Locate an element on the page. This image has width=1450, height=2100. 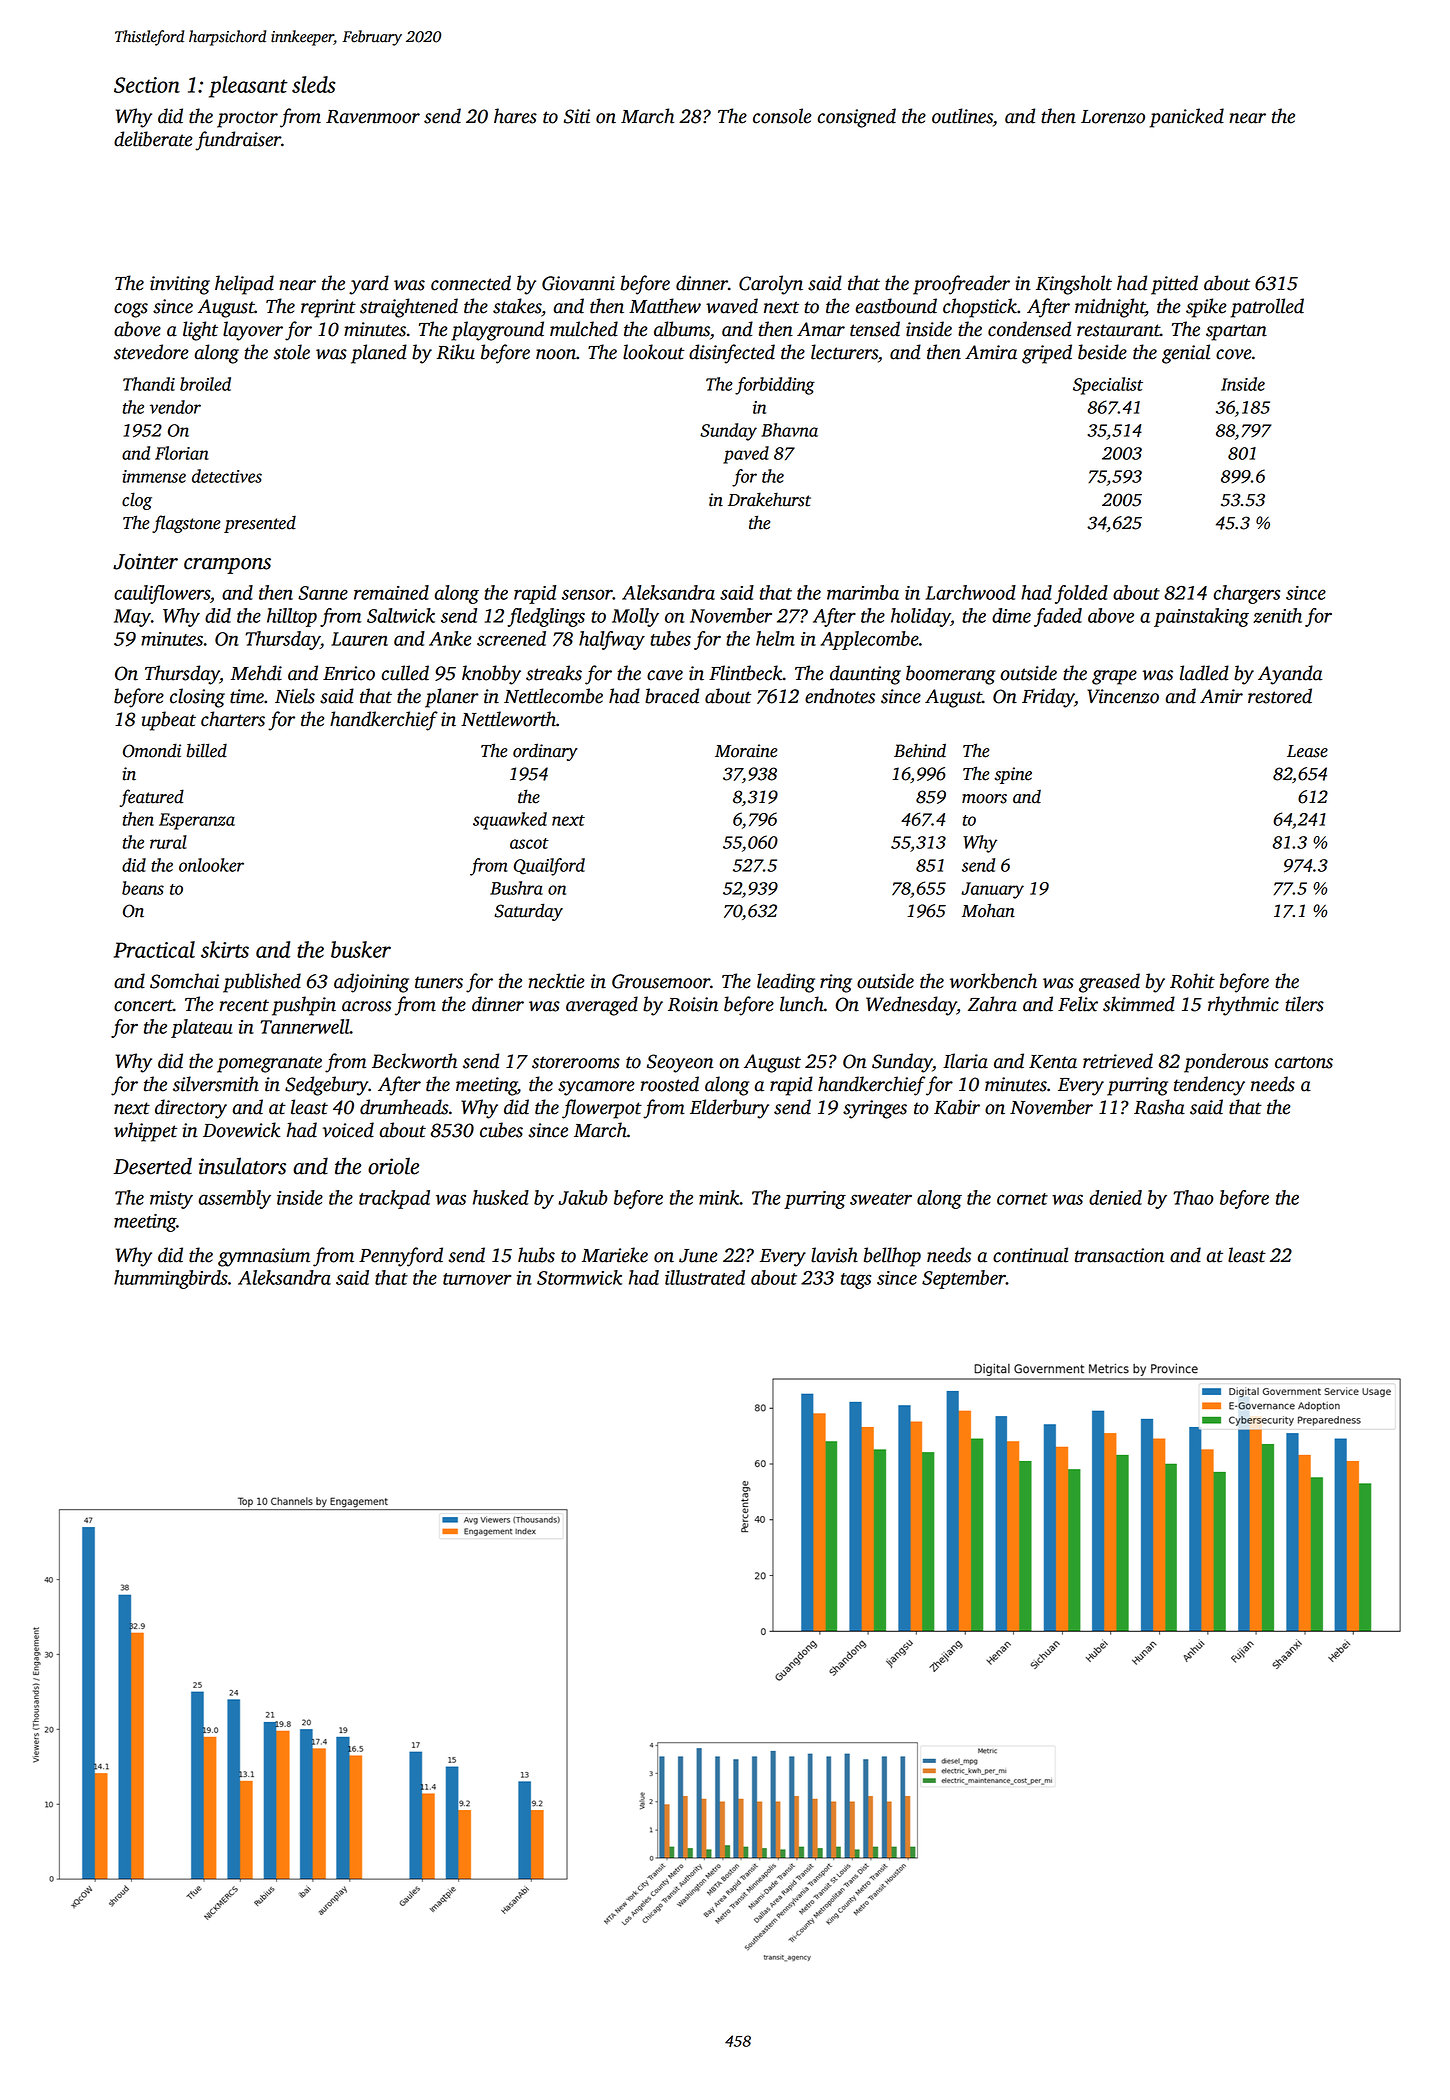
moors is located at coordinates (984, 799).
